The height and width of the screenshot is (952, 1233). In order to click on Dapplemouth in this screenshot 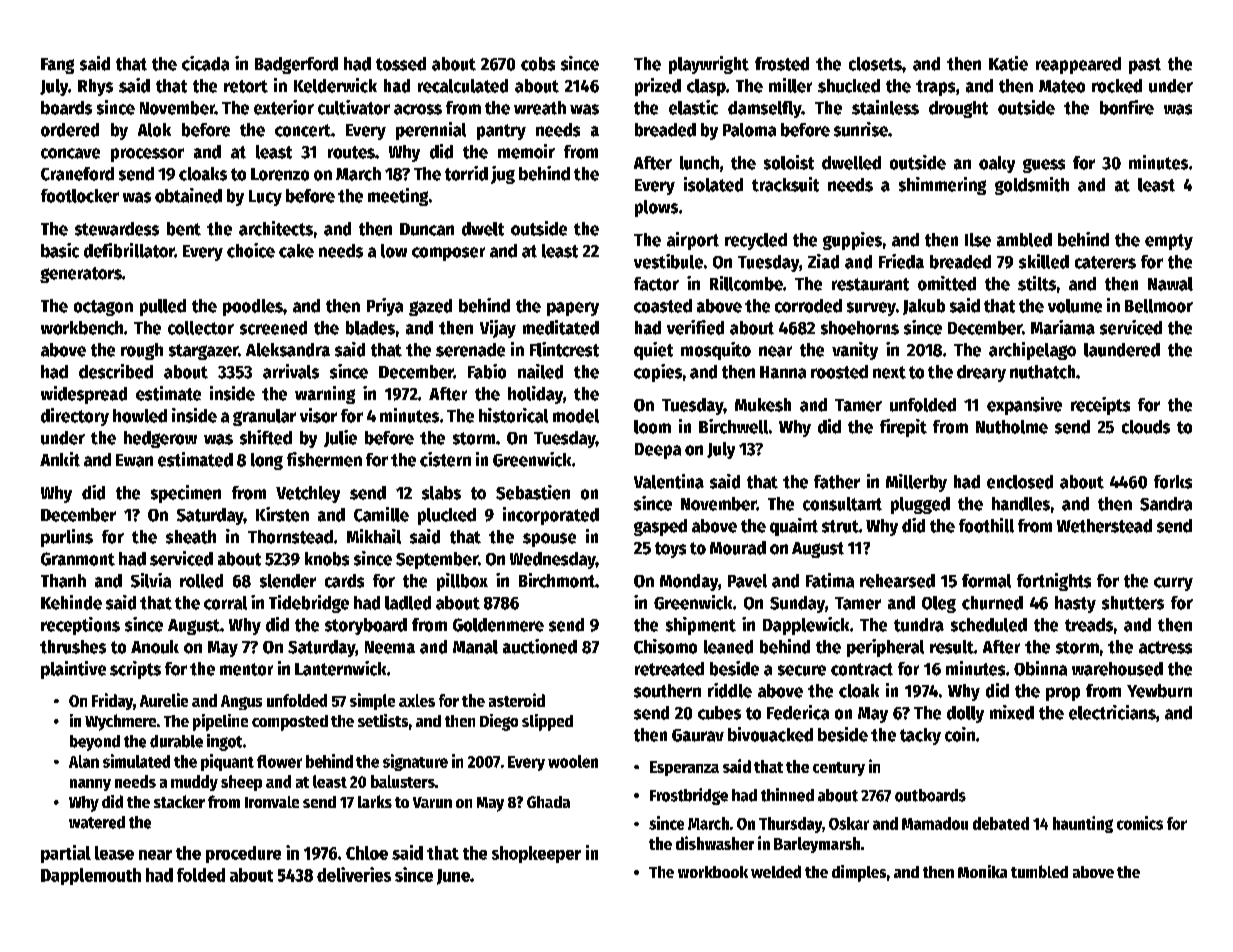, I will do `click(91, 876)`.
